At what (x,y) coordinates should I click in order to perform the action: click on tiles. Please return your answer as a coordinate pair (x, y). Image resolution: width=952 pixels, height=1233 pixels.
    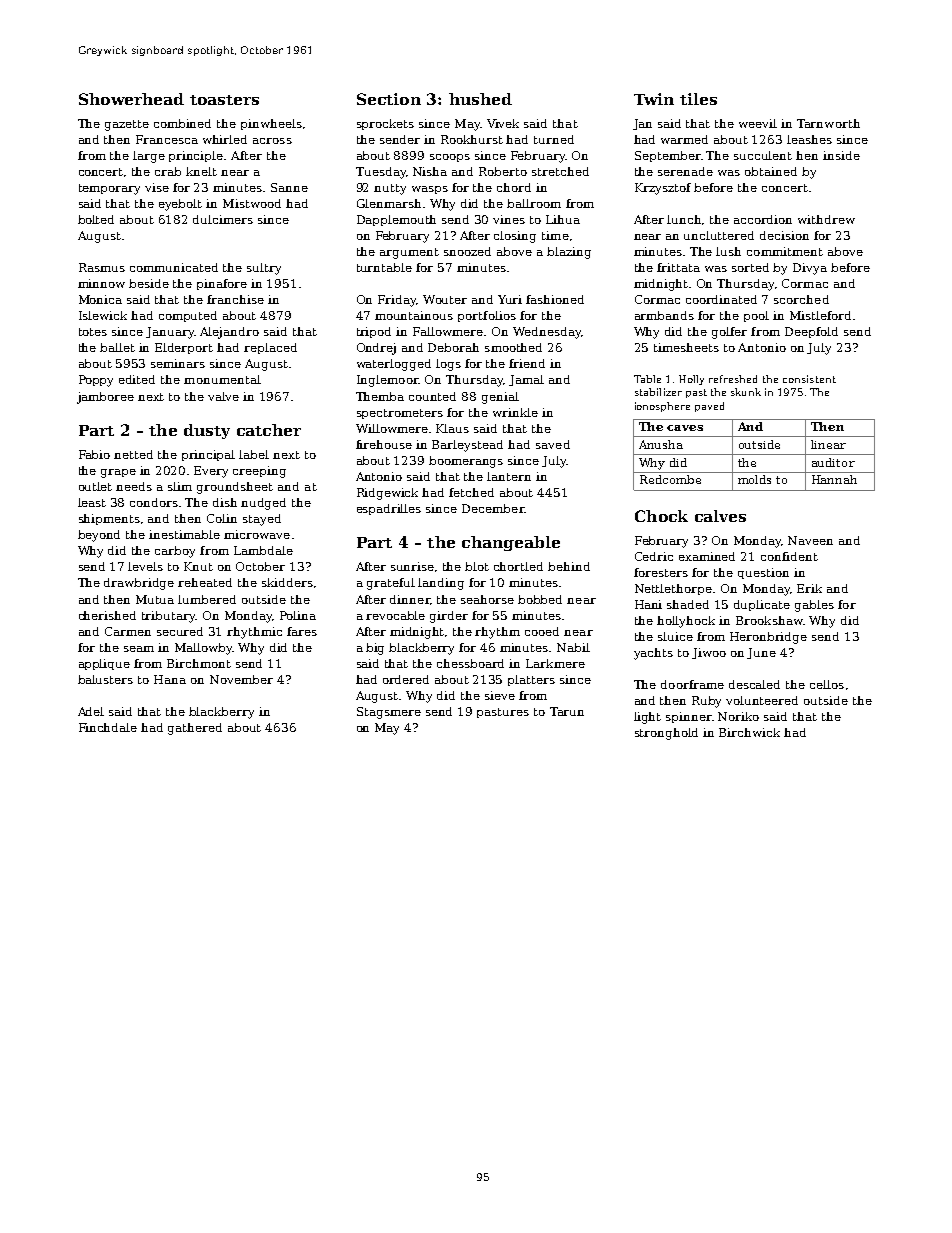
    Looking at the image, I should click on (698, 99).
